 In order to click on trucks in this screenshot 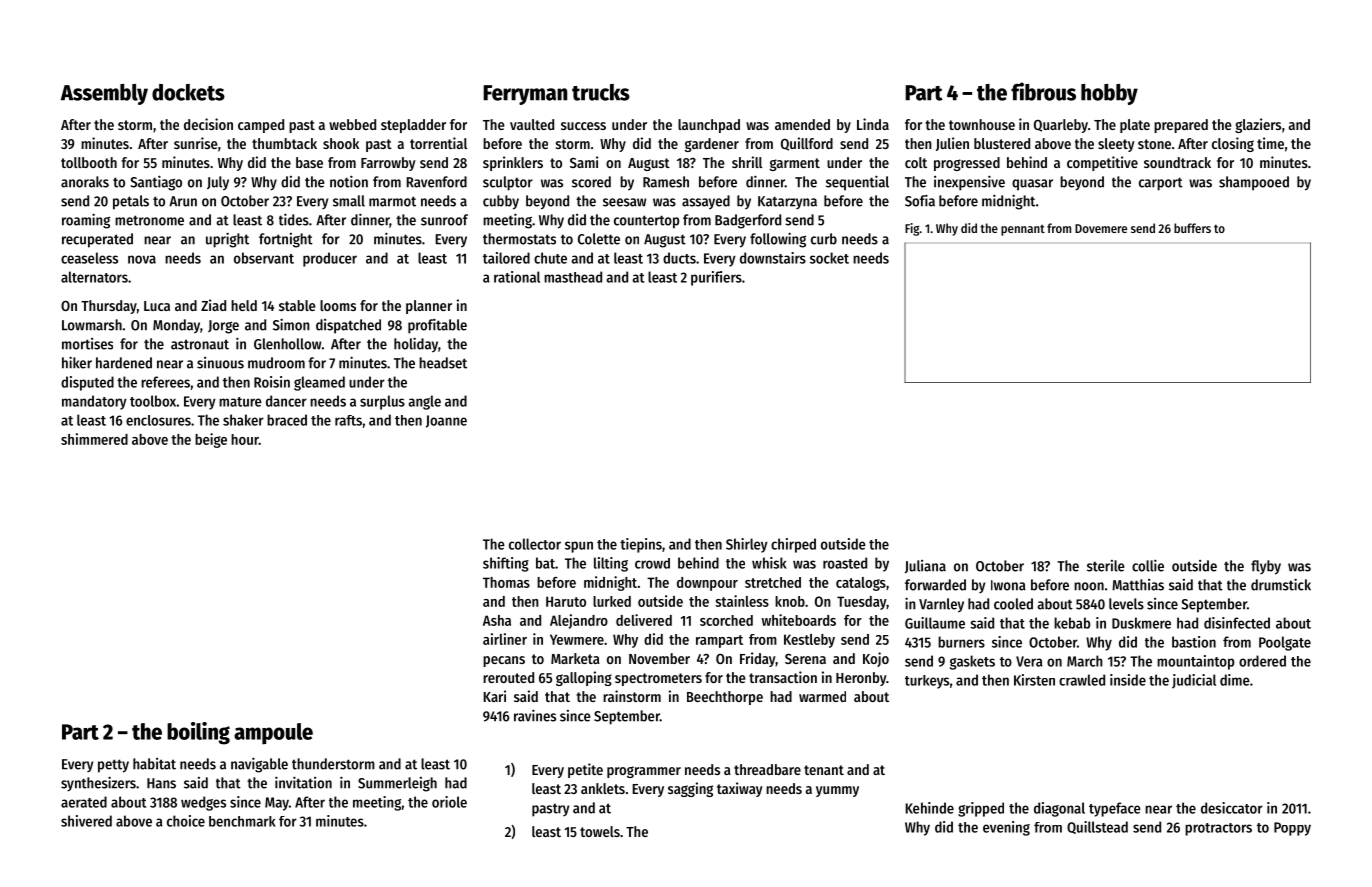, I will do `click(601, 92)`.
